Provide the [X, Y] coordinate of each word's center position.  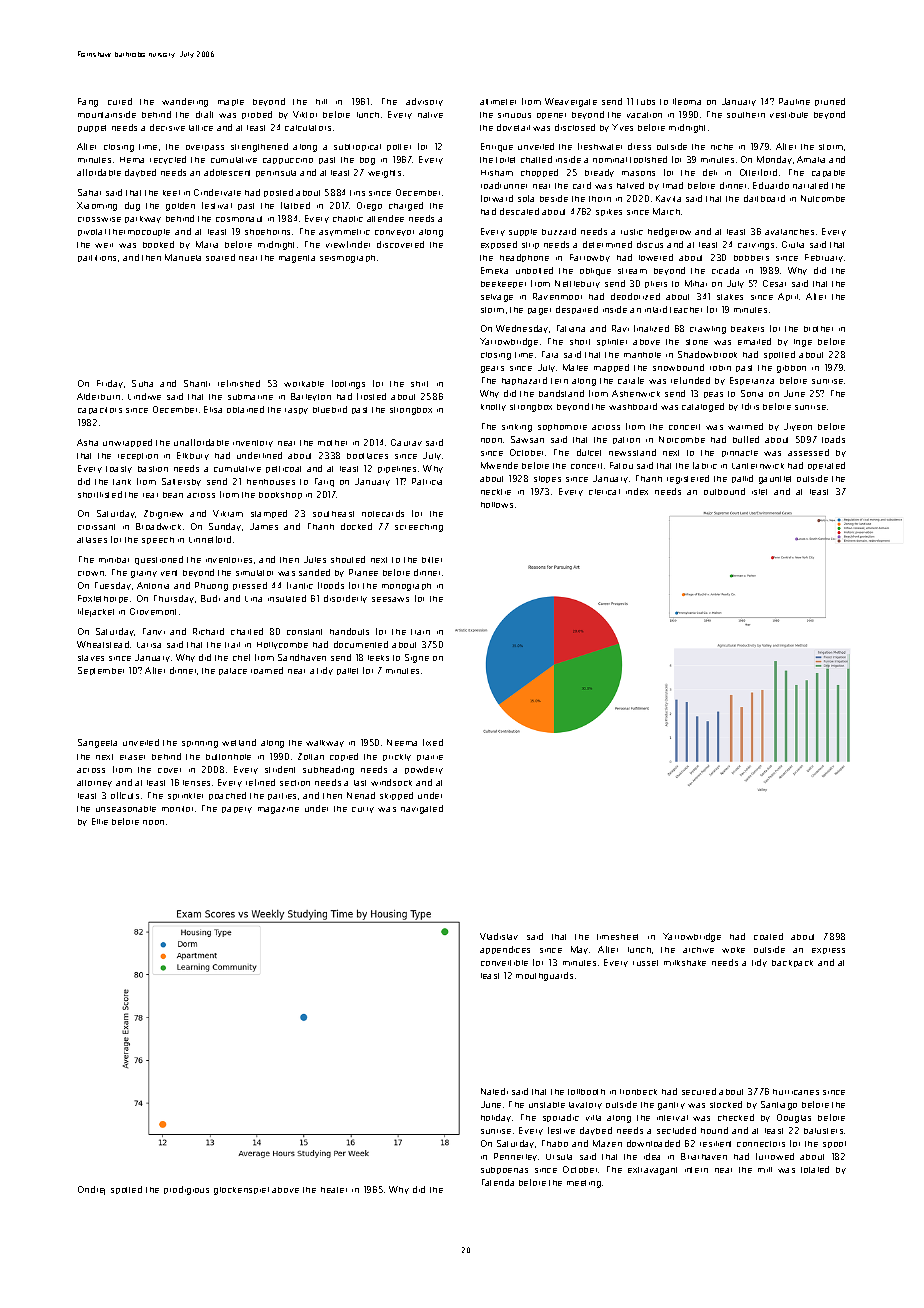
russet [645, 963]
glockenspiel [241, 1191]
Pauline [794, 101]
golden [180, 206]
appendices [505, 950]
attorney [94, 783]
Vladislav [499, 936]
